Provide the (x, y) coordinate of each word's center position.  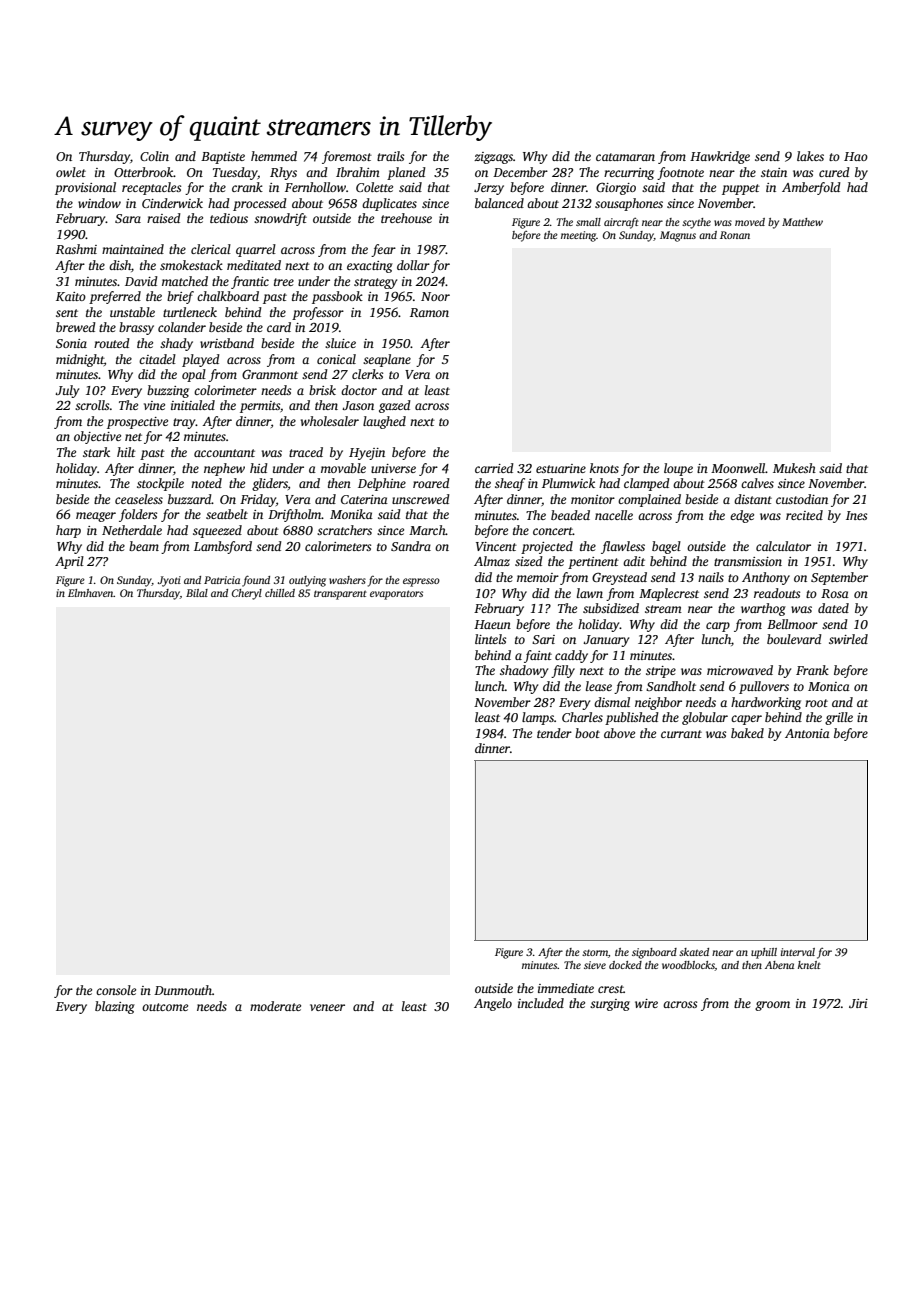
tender (554, 733)
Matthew (802, 222)
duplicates (389, 204)
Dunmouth (183, 990)
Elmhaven (90, 593)
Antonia (807, 733)
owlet (71, 172)
